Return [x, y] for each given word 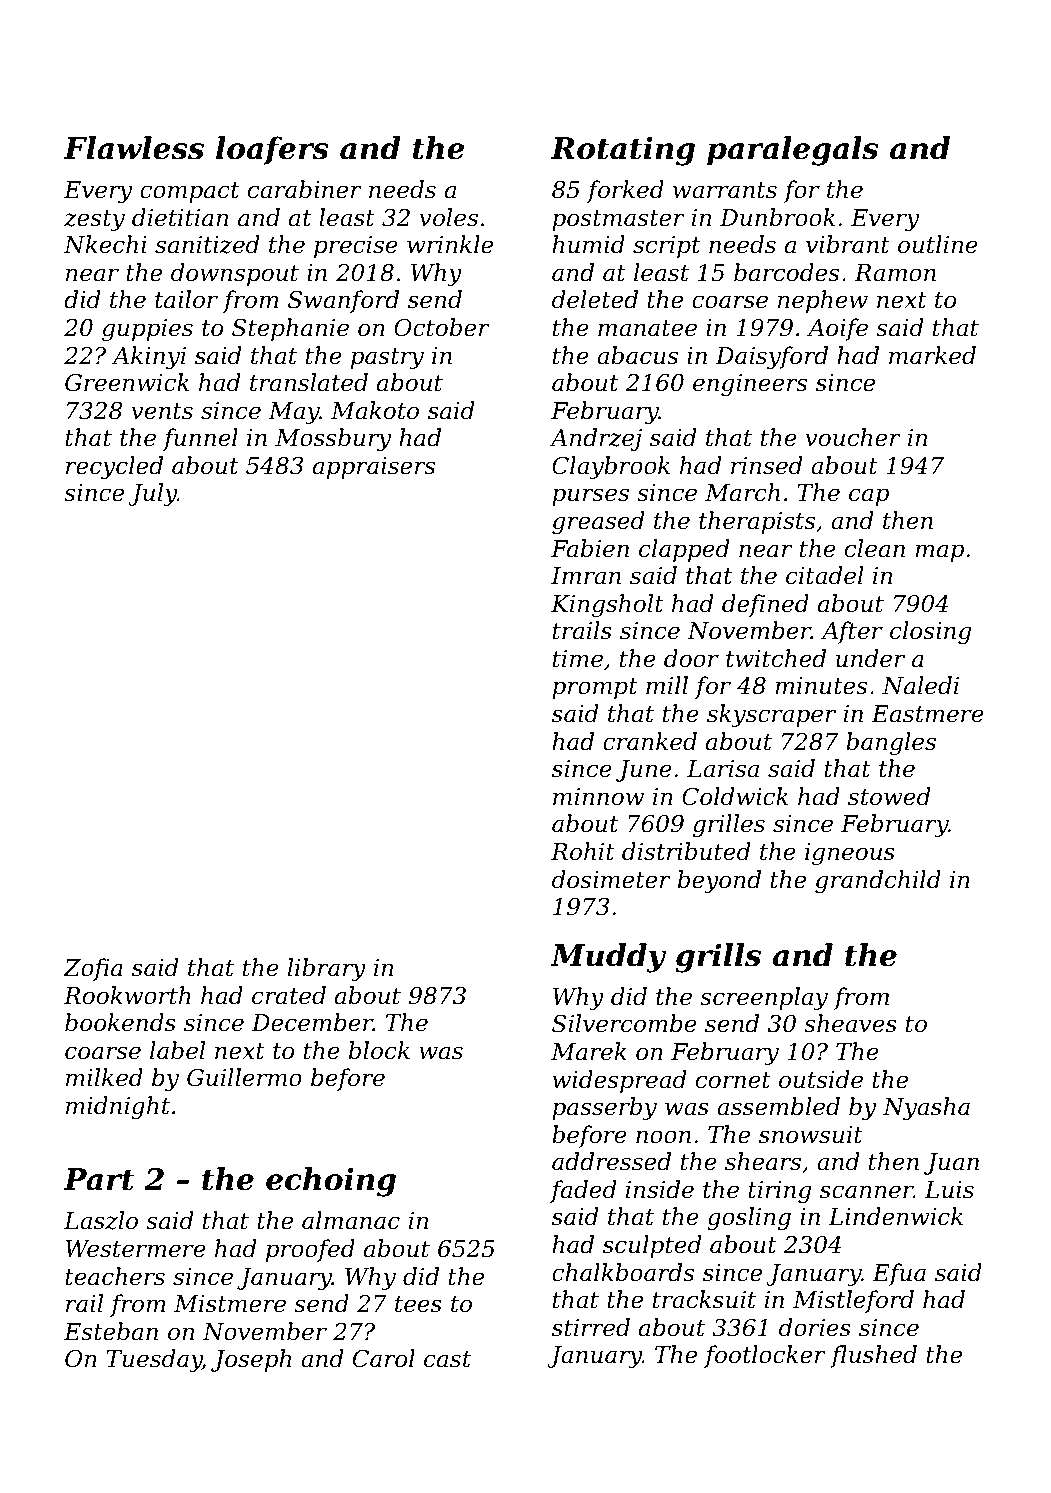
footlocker [765, 1356]
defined [765, 605]
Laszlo [101, 1220]
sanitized [207, 244]
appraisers [374, 468]
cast [447, 1359]
